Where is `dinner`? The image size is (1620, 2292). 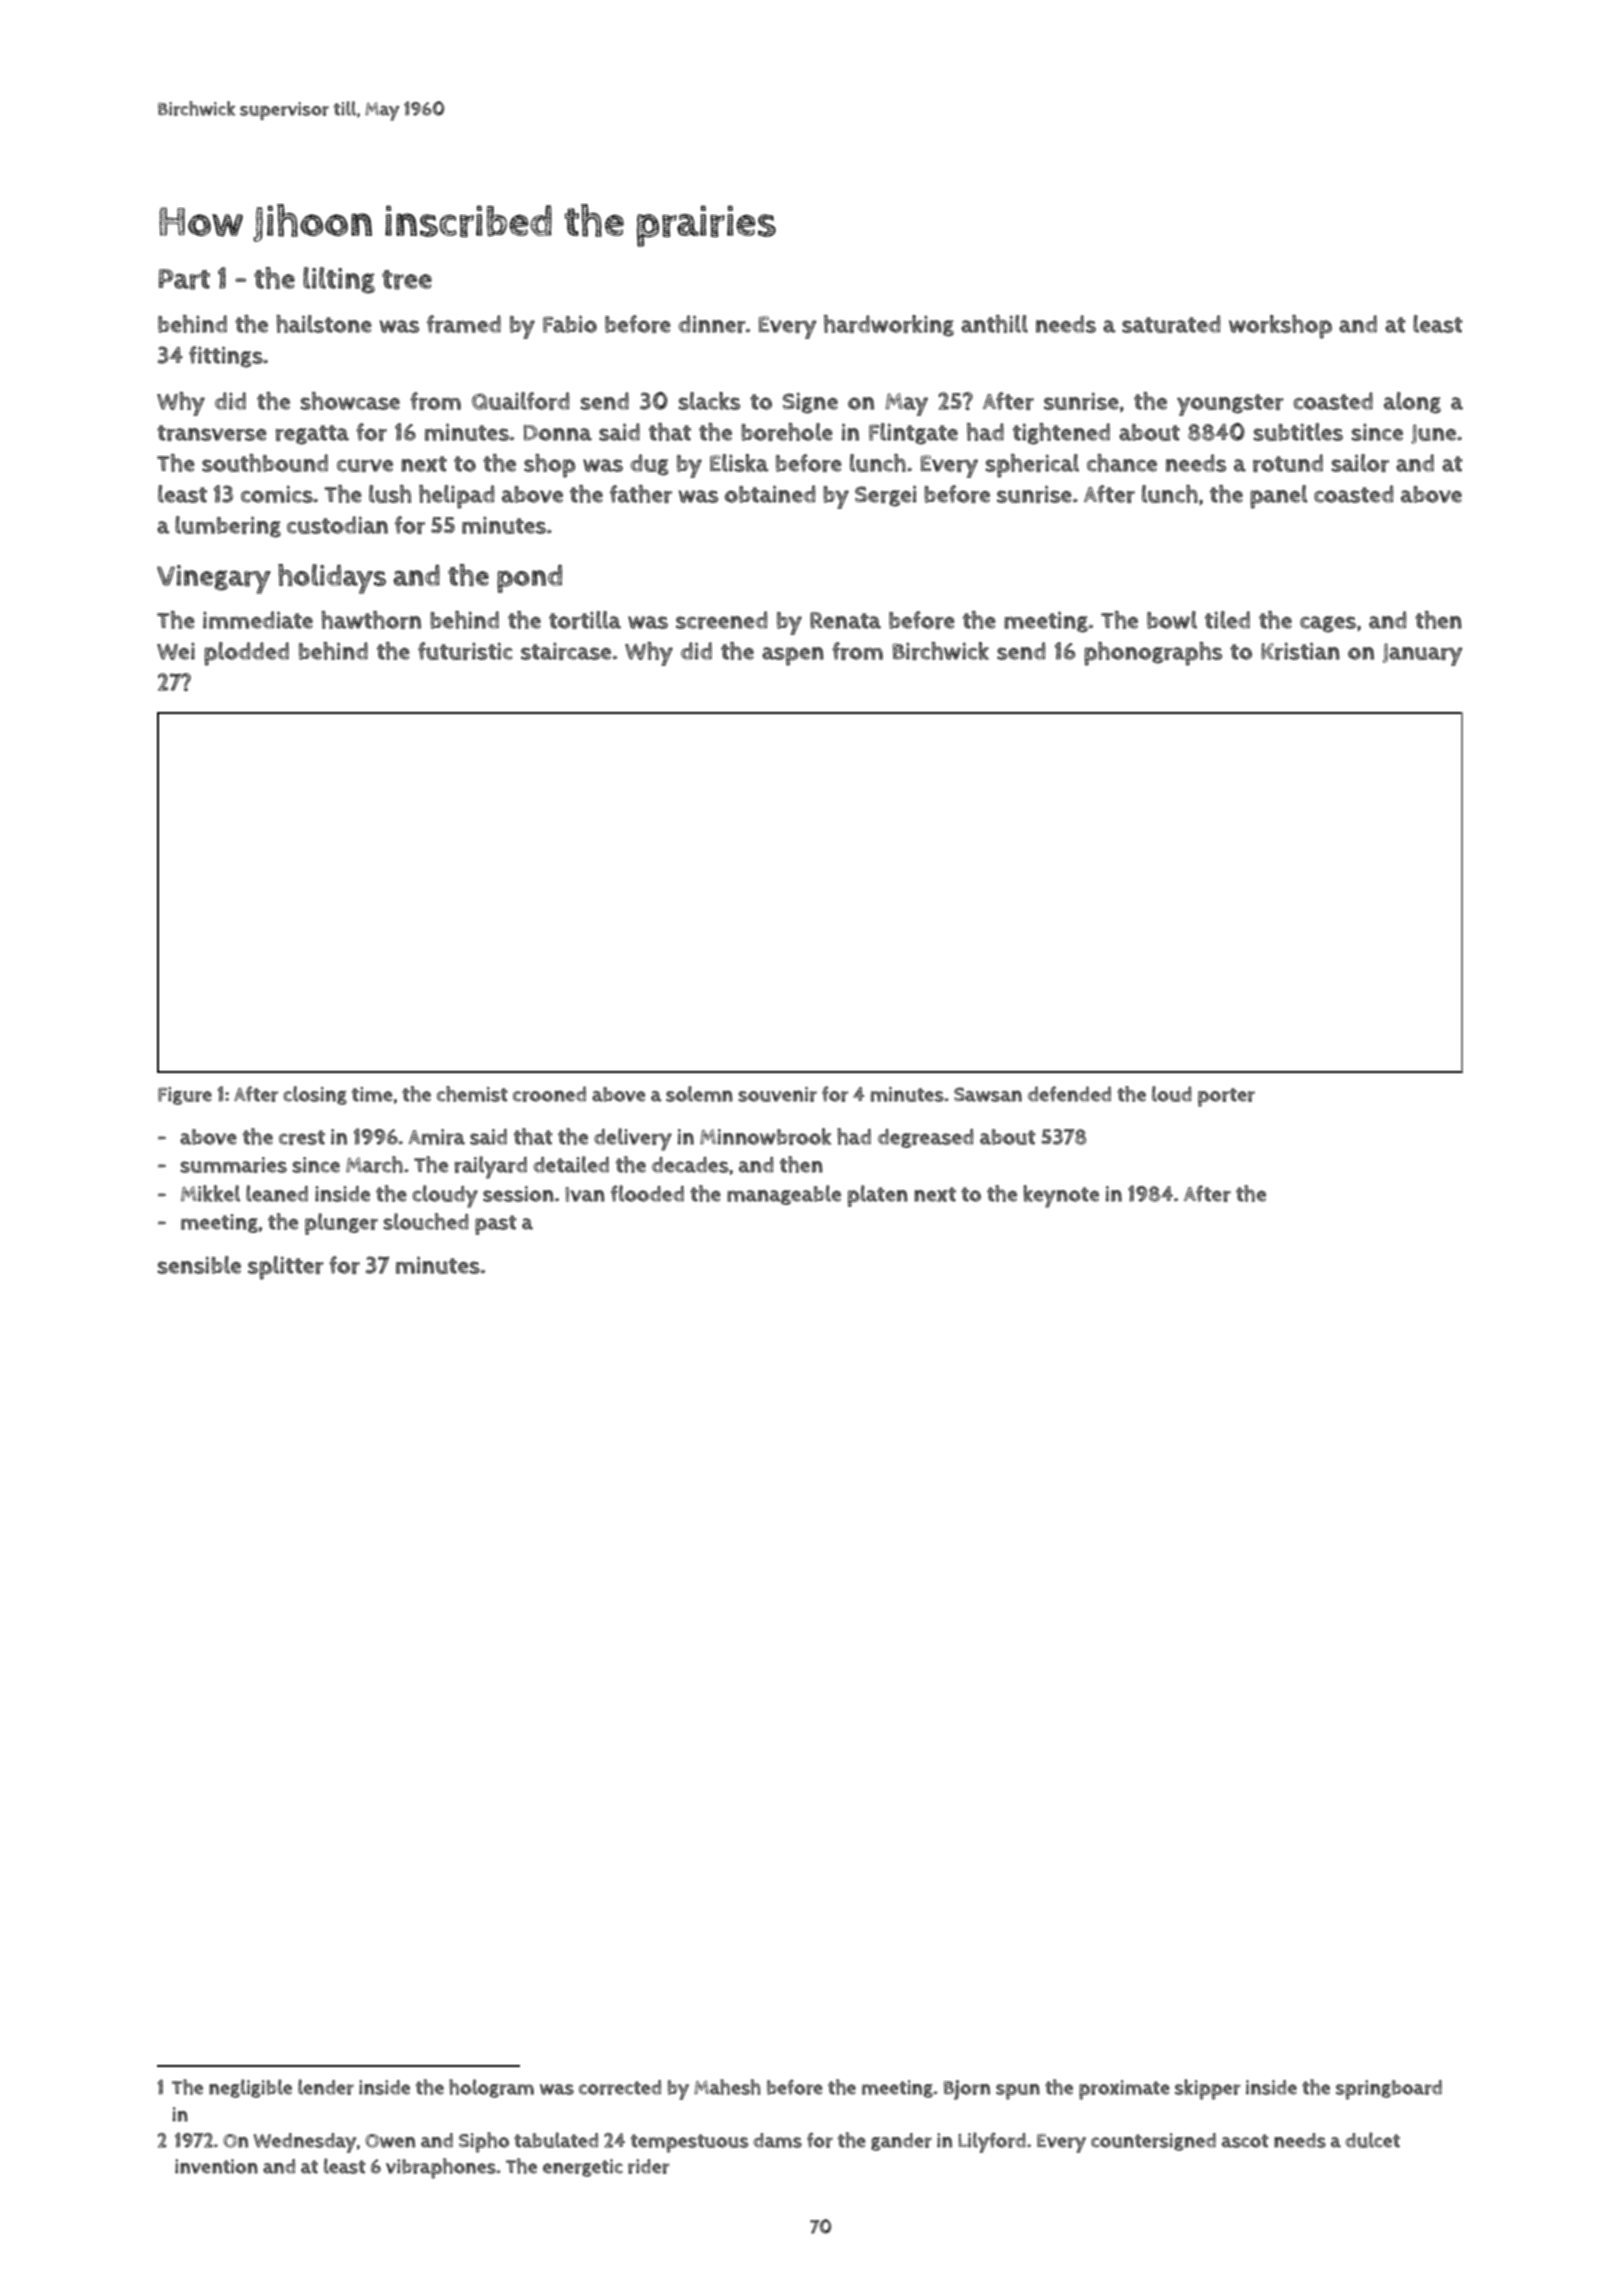
dinner is located at coordinates (712, 324).
